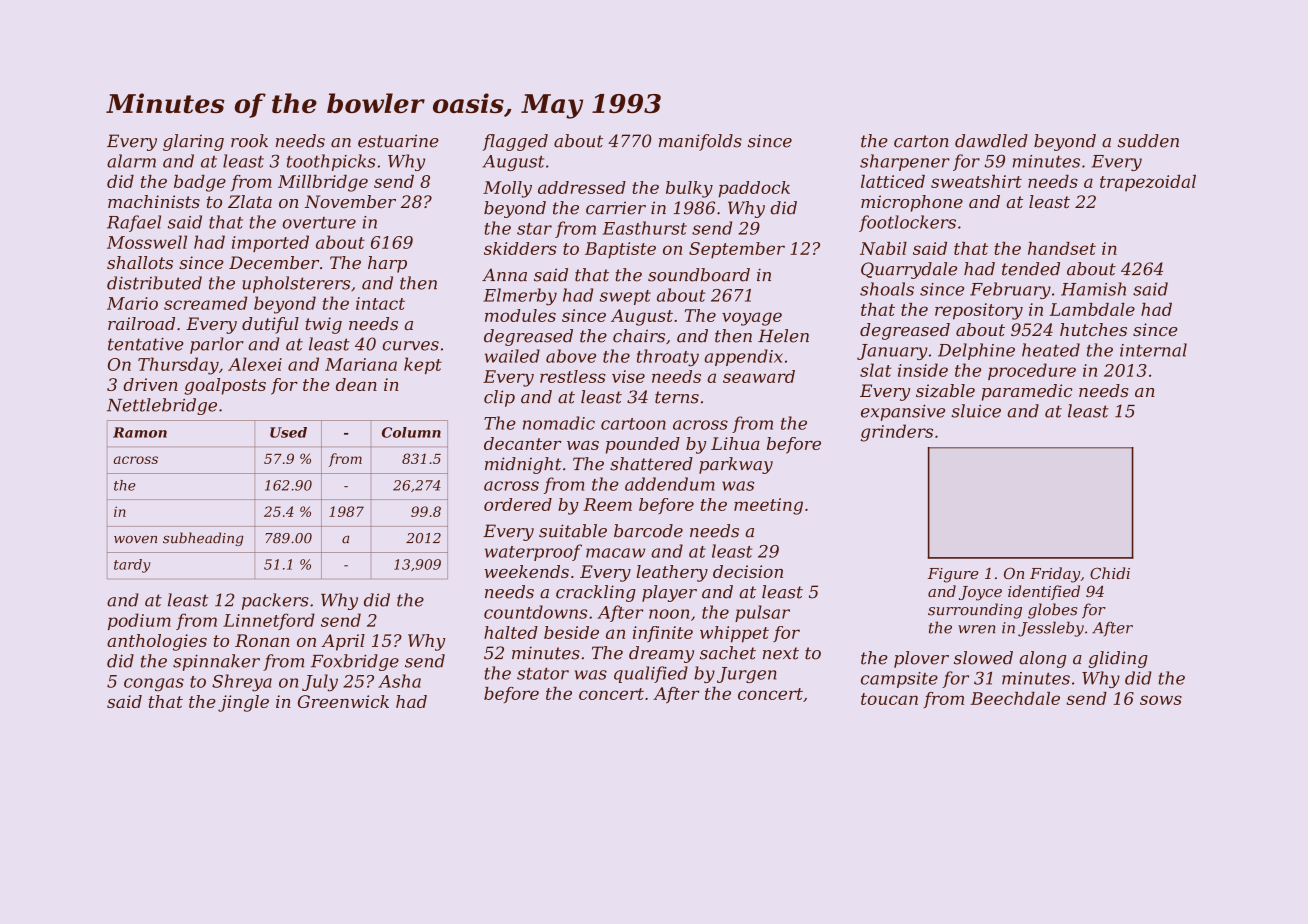 The height and width of the screenshot is (924, 1308). What do you see at coordinates (1051, 350) in the screenshot?
I see `heated` at bounding box center [1051, 350].
